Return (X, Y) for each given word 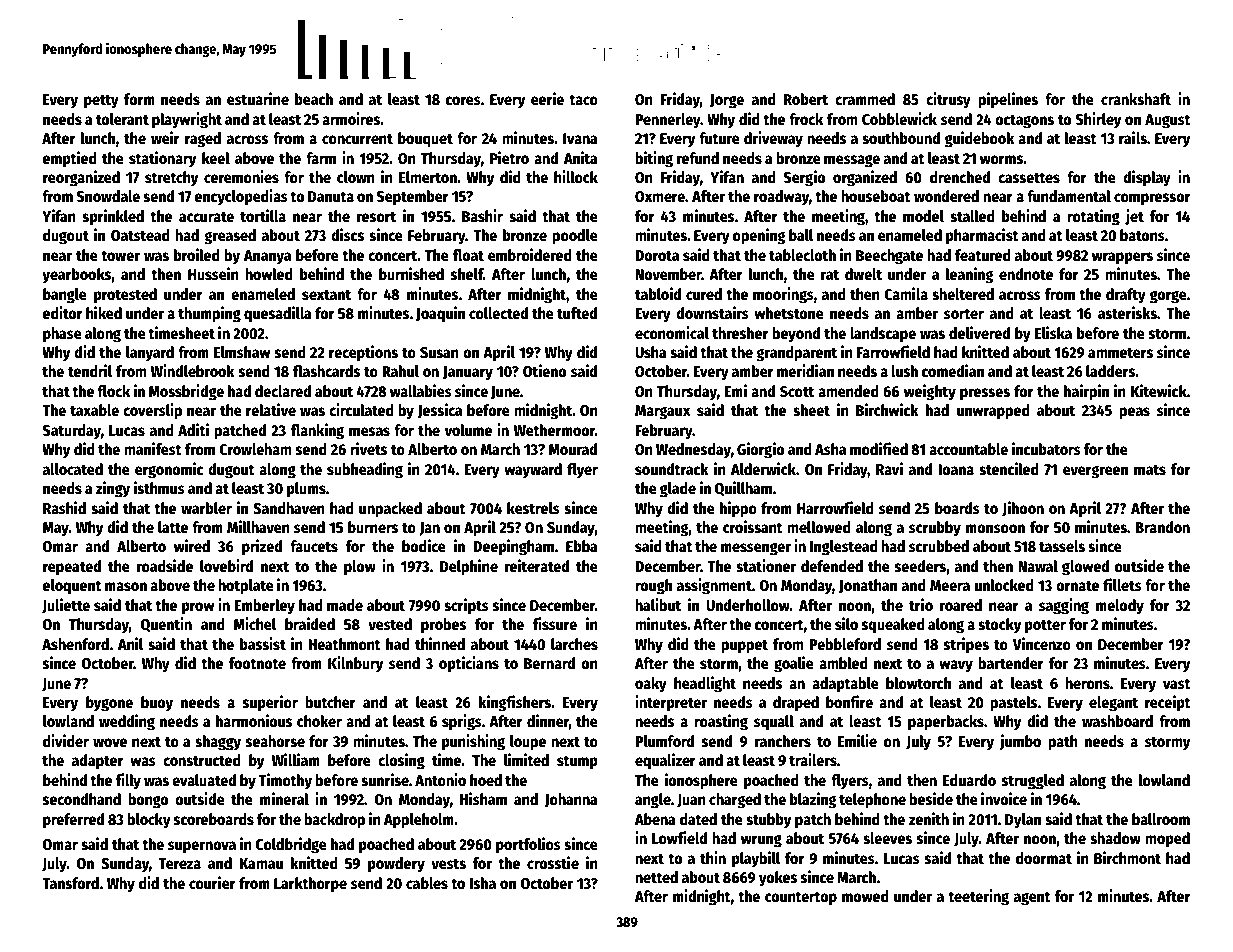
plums (306, 490)
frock (806, 119)
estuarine (258, 98)
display (1147, 178)
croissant (753, 526)
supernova (202, 847)
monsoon (995, 528)
